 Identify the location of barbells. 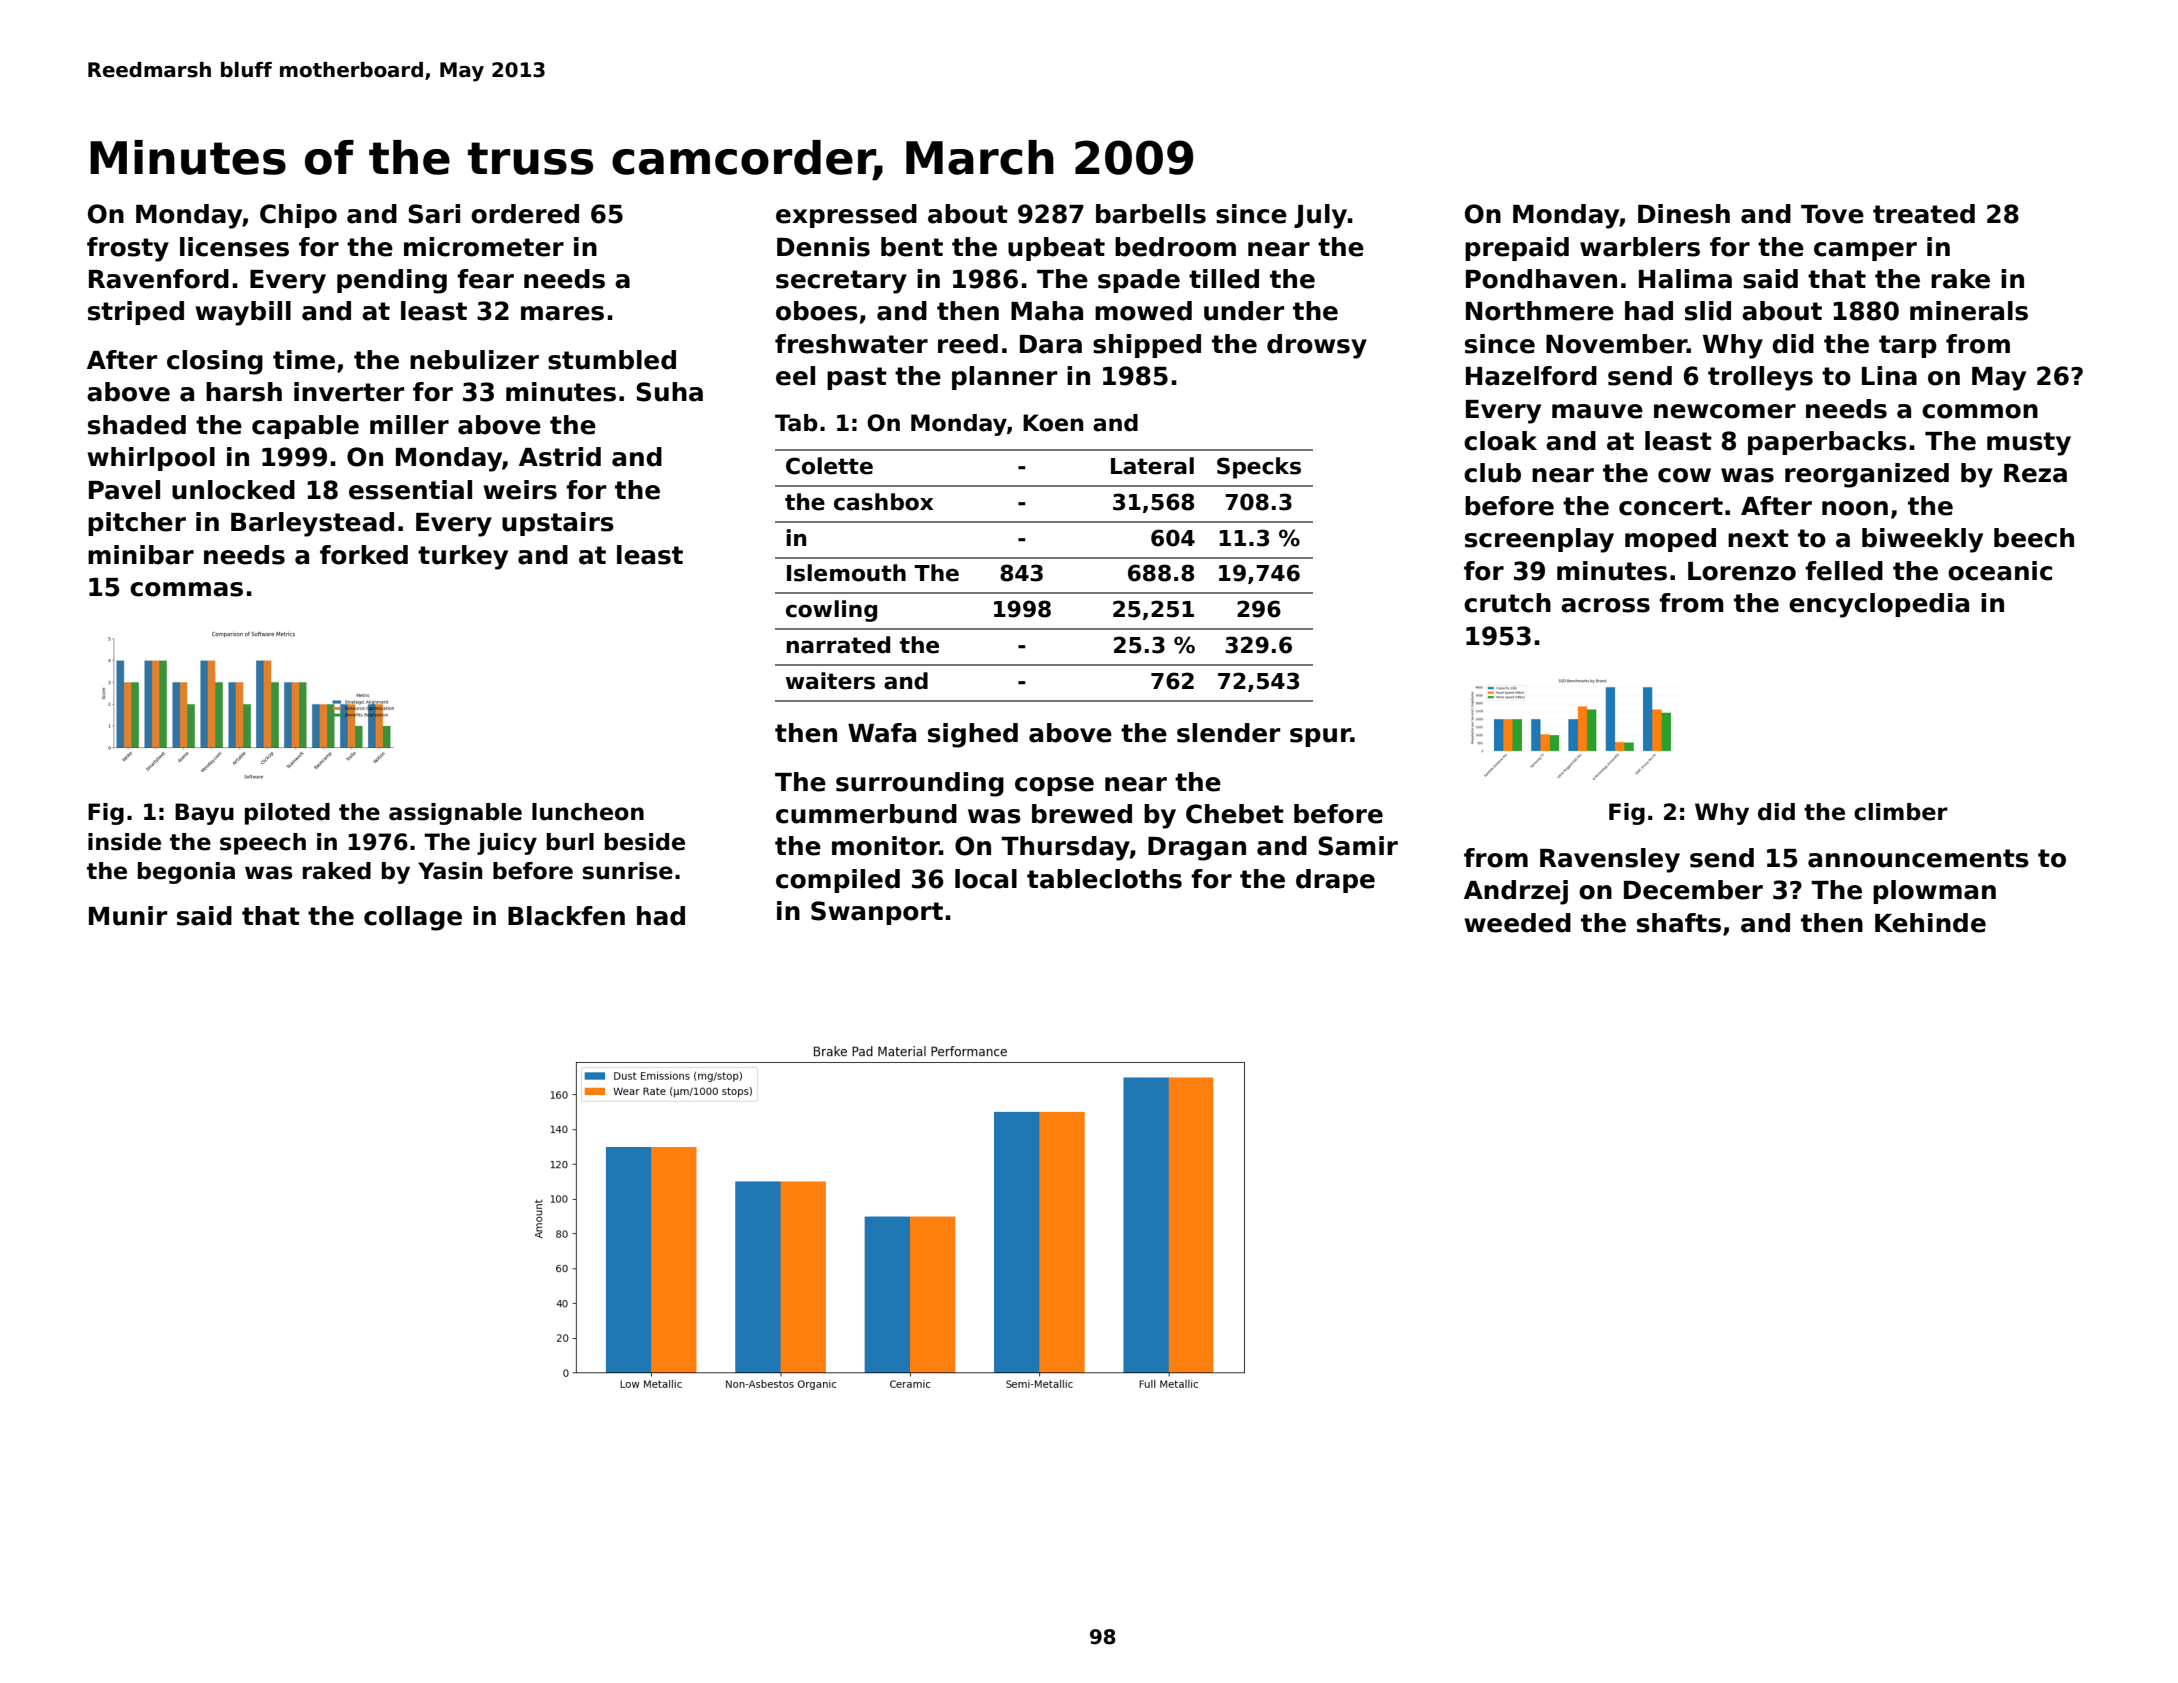
(1151, 214).
